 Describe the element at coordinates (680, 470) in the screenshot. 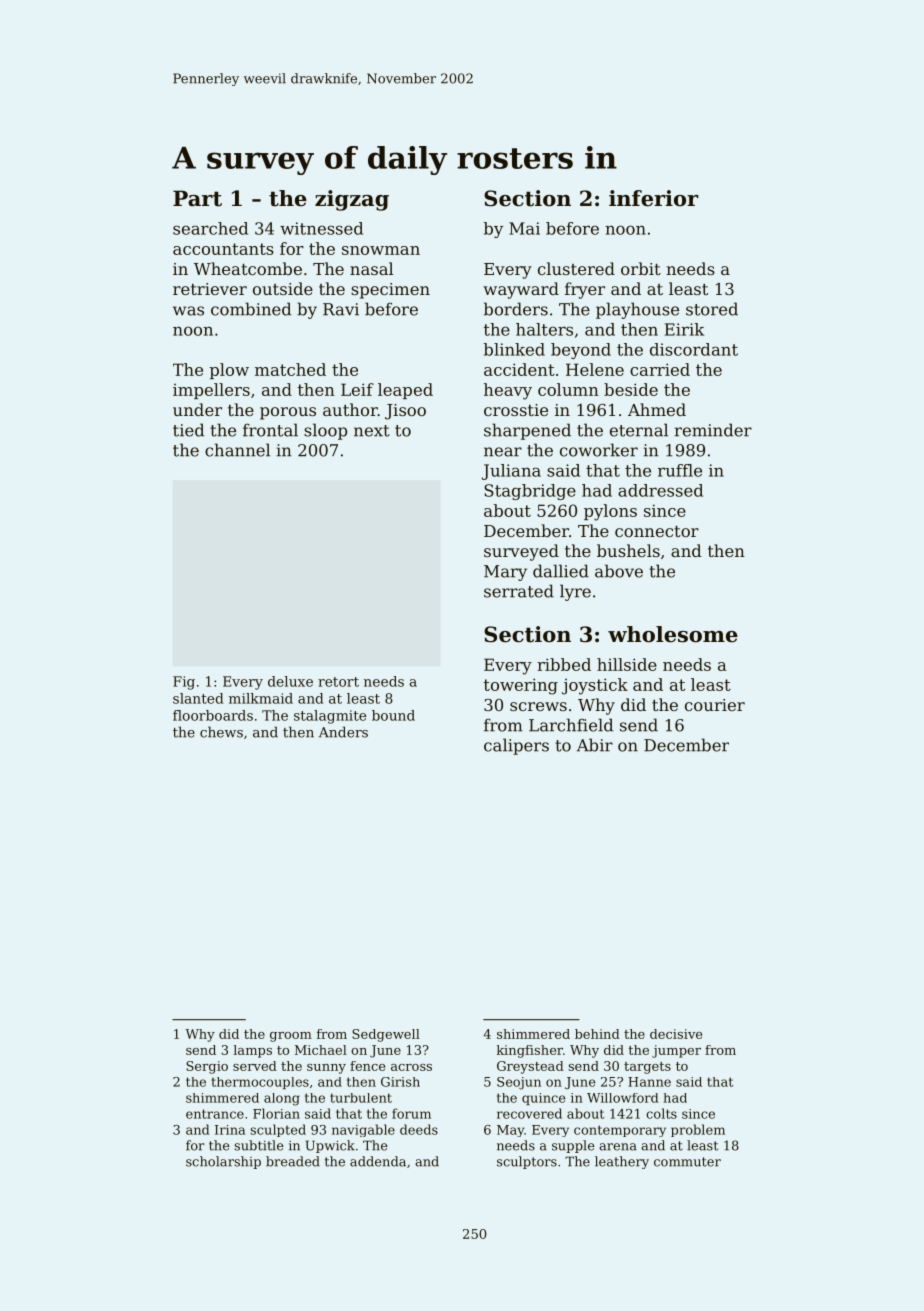

I see `ruffle` at that location.
